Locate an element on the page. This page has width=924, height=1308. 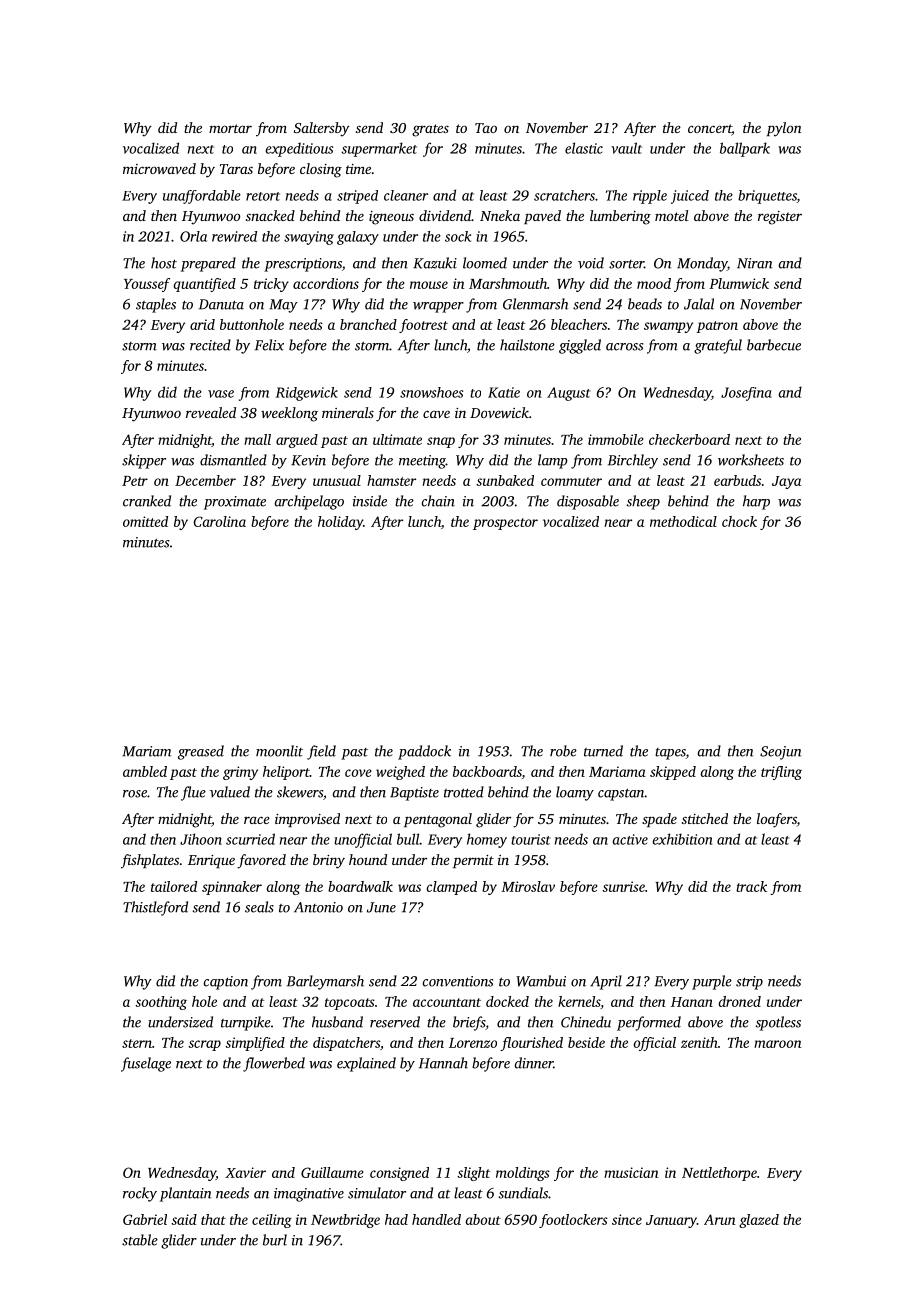
chain is located at coordinates (438, 501).
